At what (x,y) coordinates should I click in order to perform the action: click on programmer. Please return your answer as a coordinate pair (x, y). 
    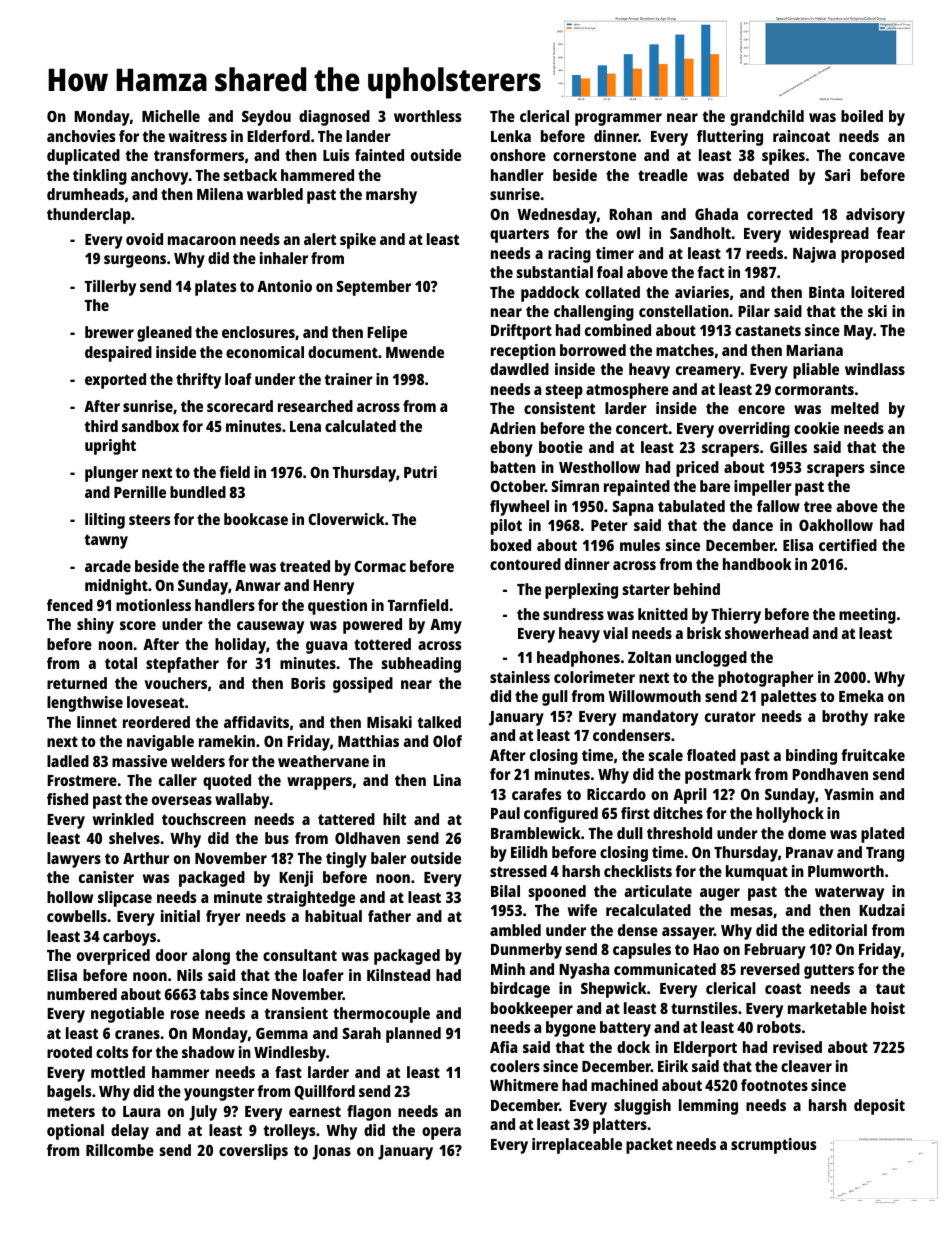
    Looking at the image, I should click on (618, 119).
